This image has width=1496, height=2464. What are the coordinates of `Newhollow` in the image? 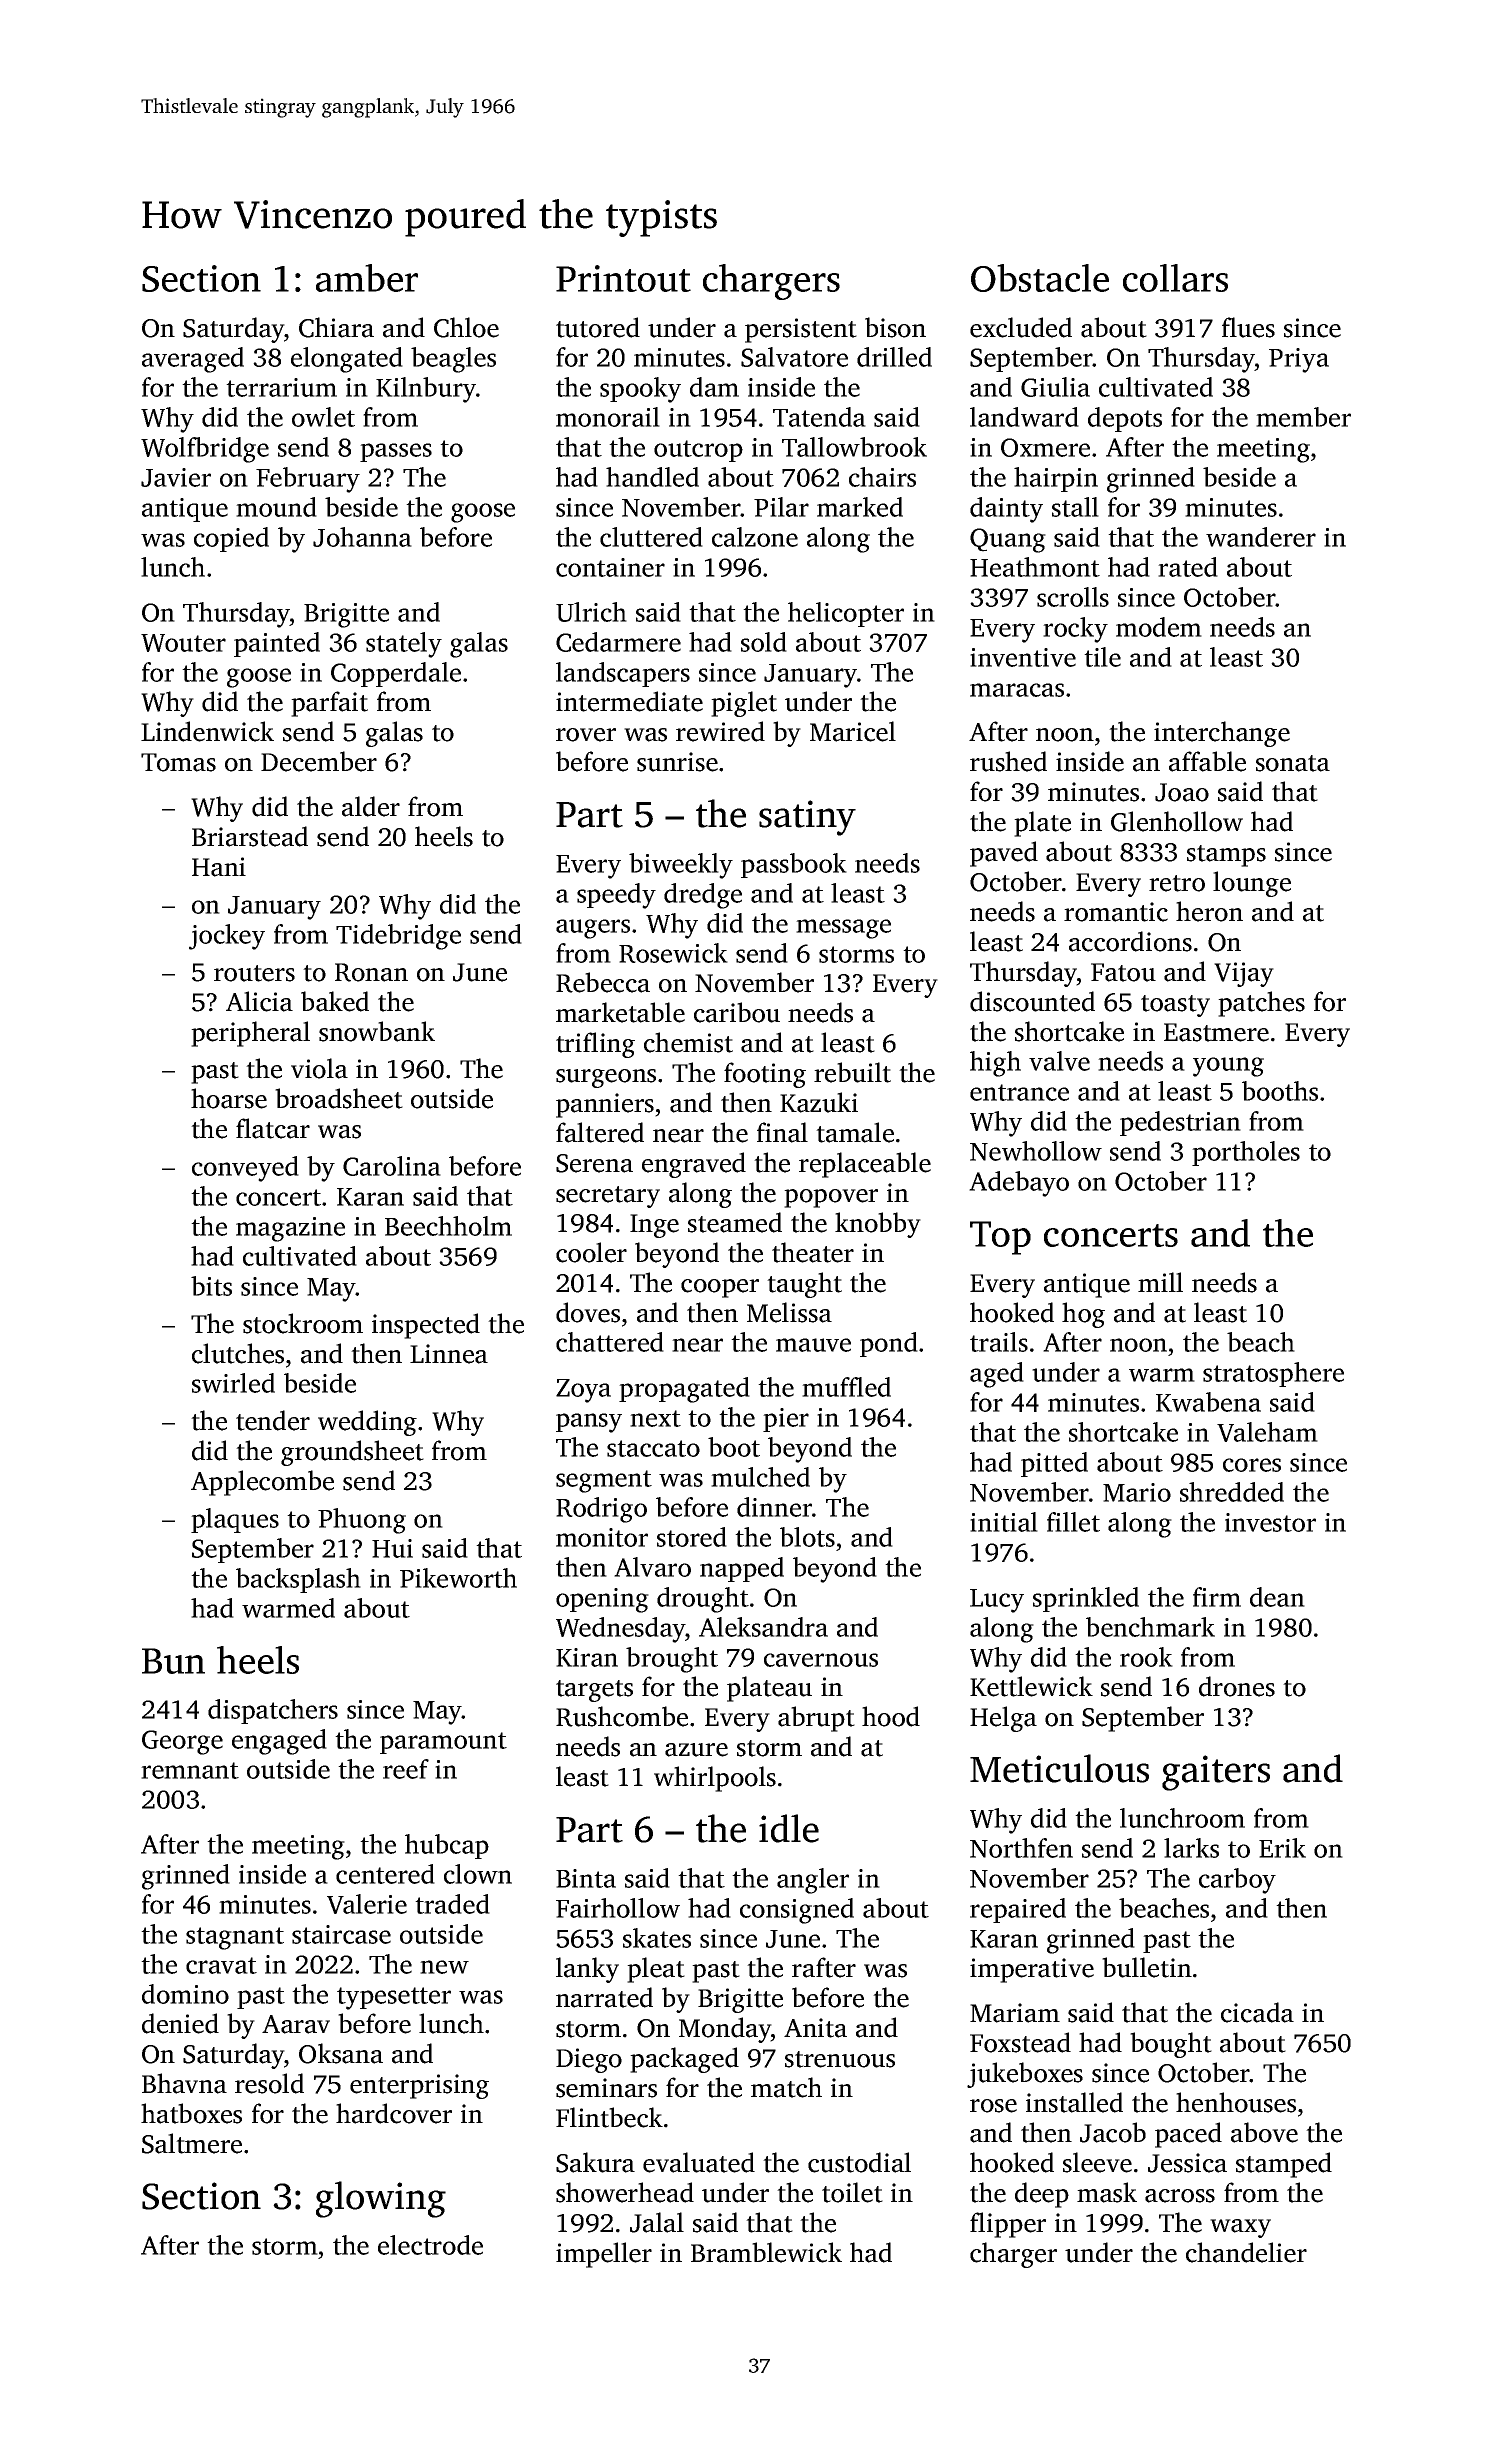 It's located at (1036, 1151).
